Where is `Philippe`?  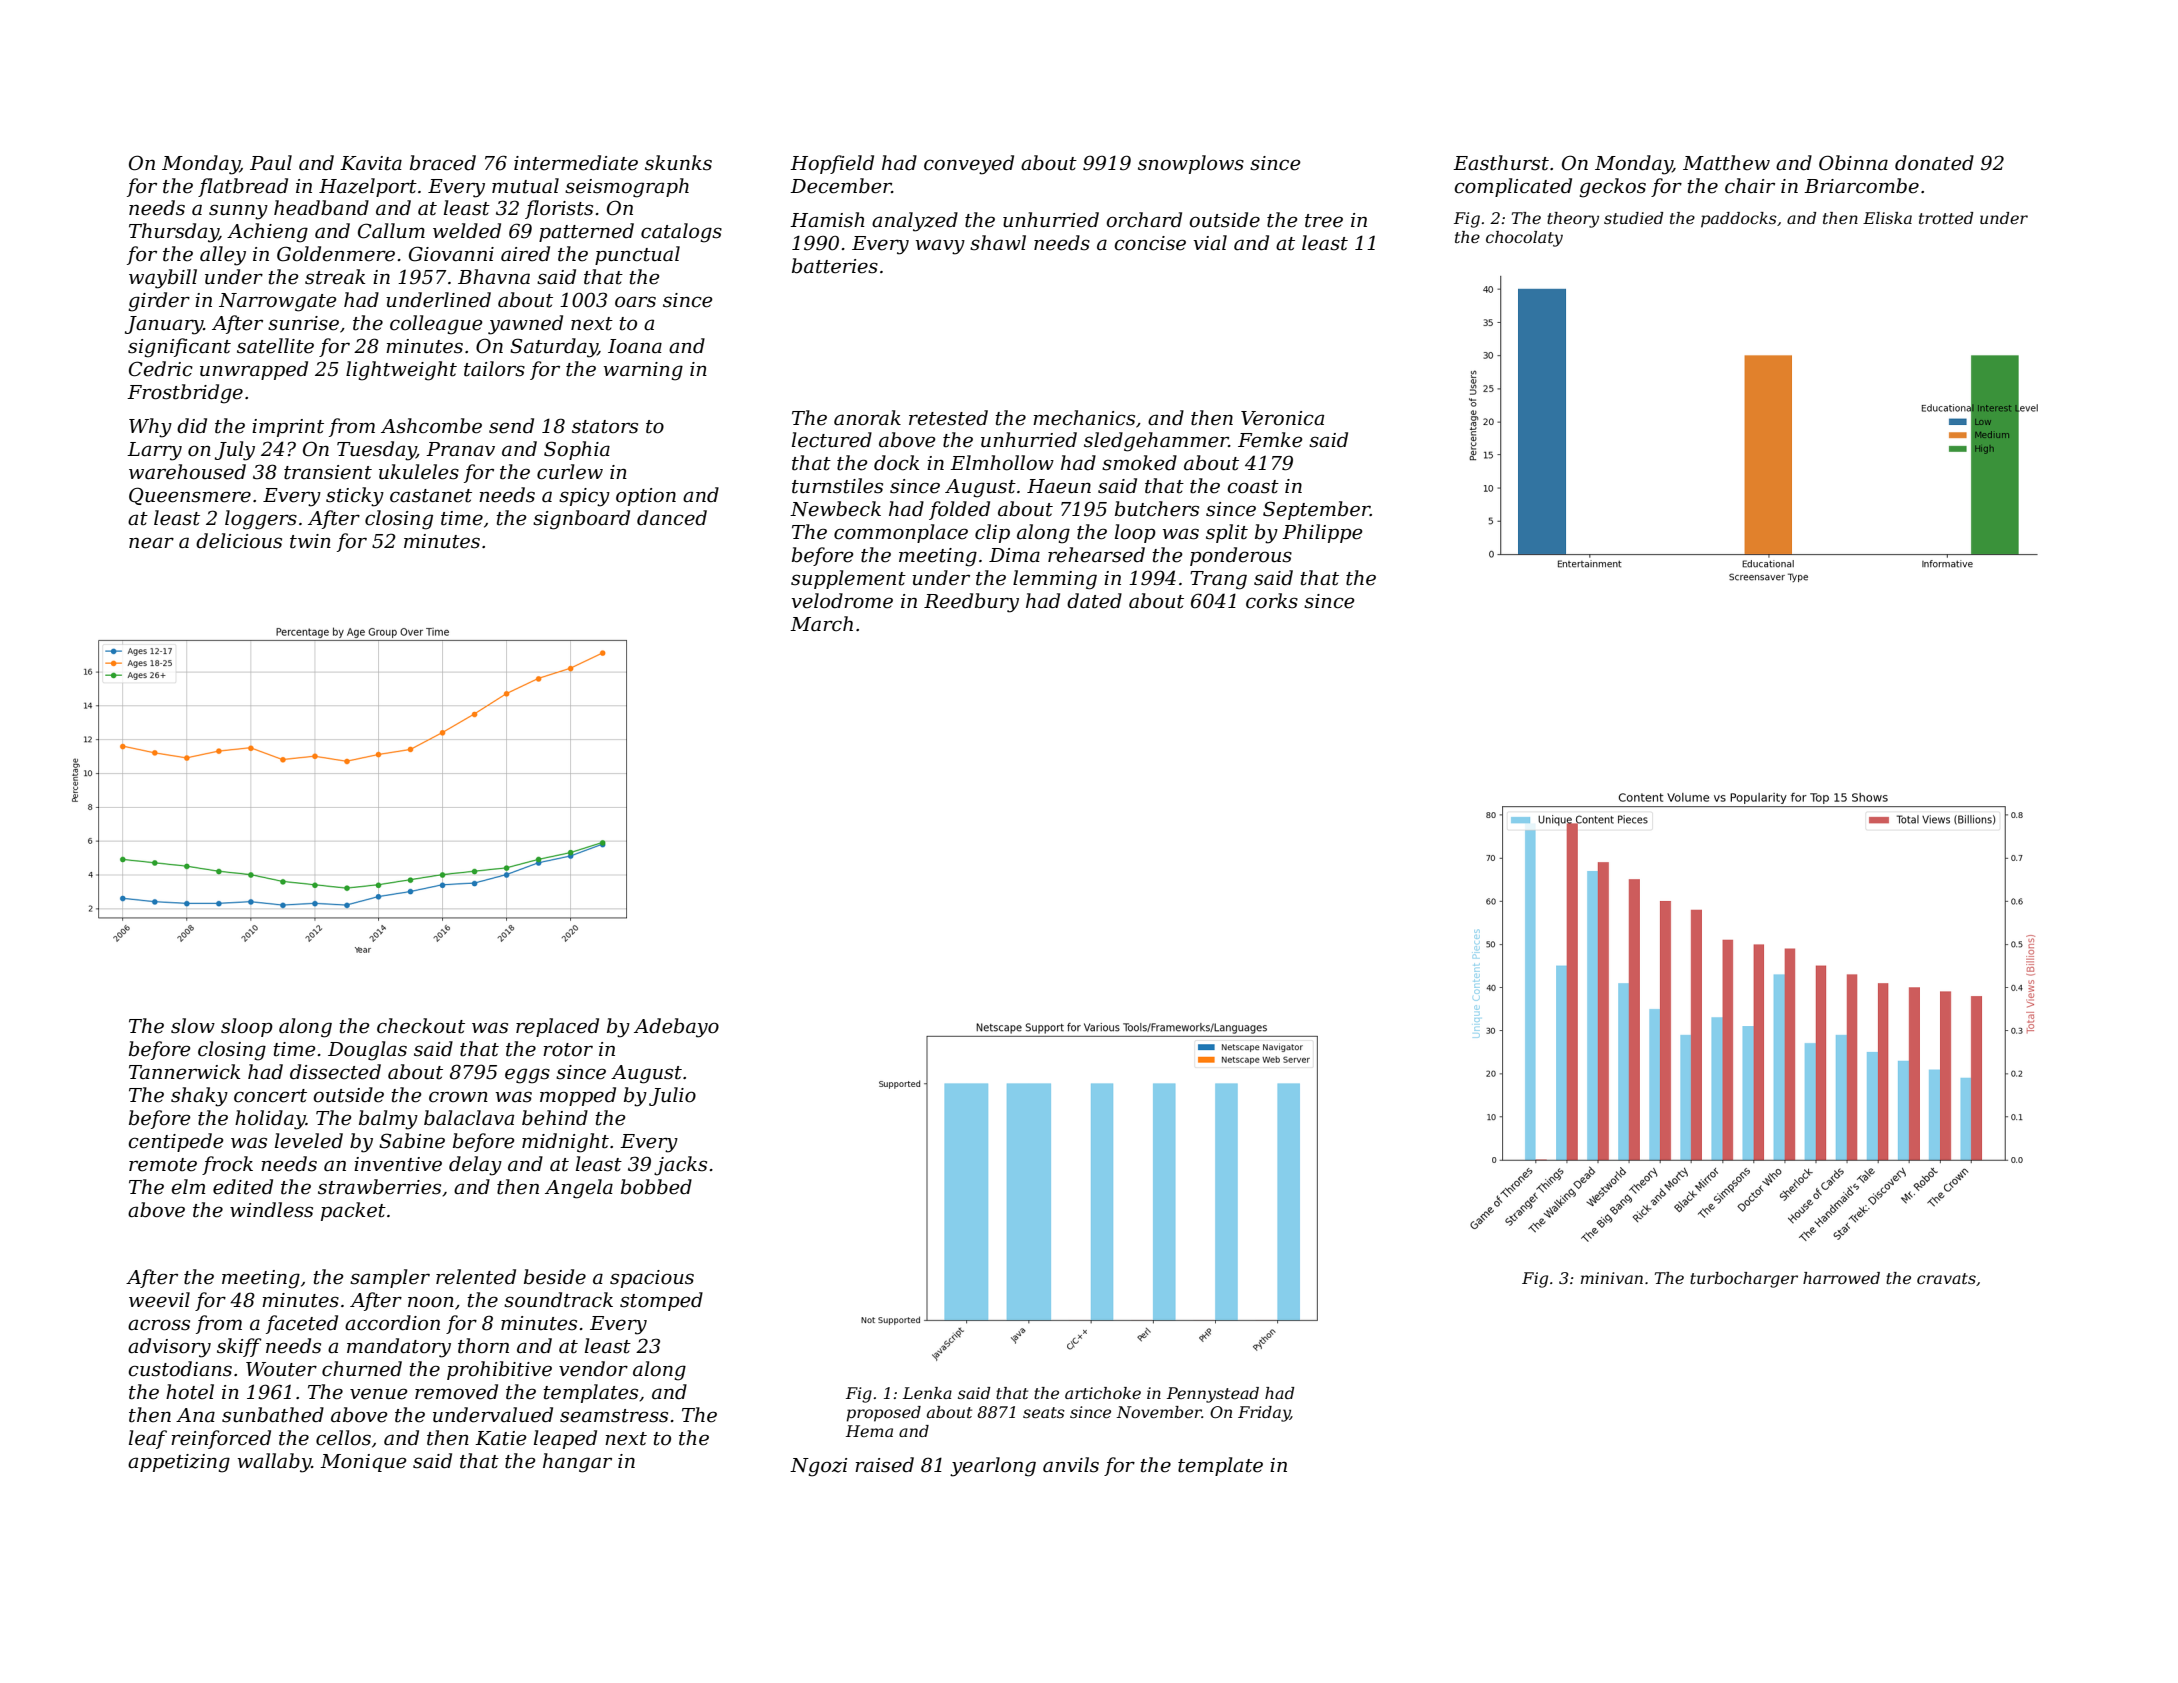
Philippe is located at coordinates (1322, 533).
